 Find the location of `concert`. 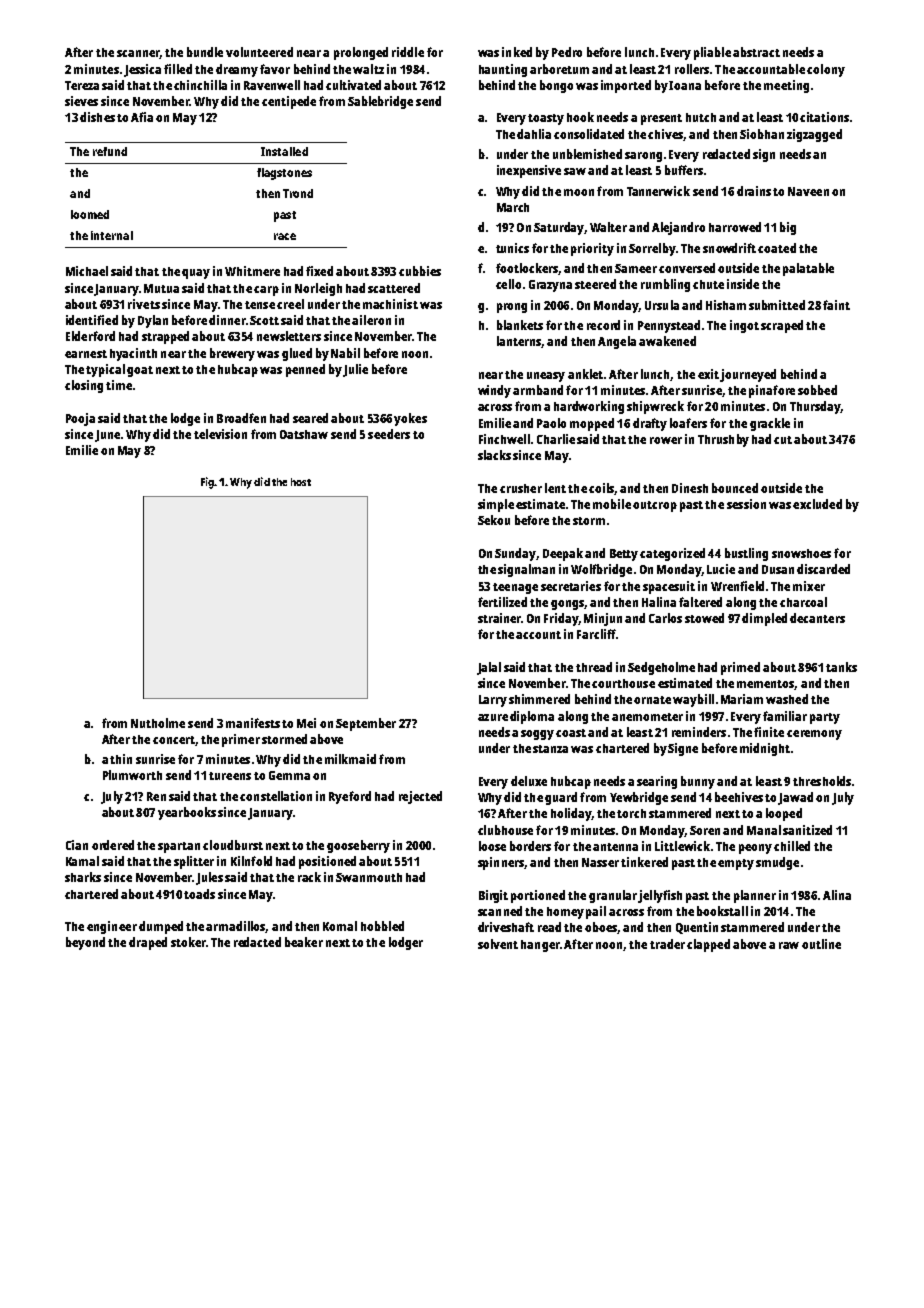

concert is located at coordinates (174, 740).
